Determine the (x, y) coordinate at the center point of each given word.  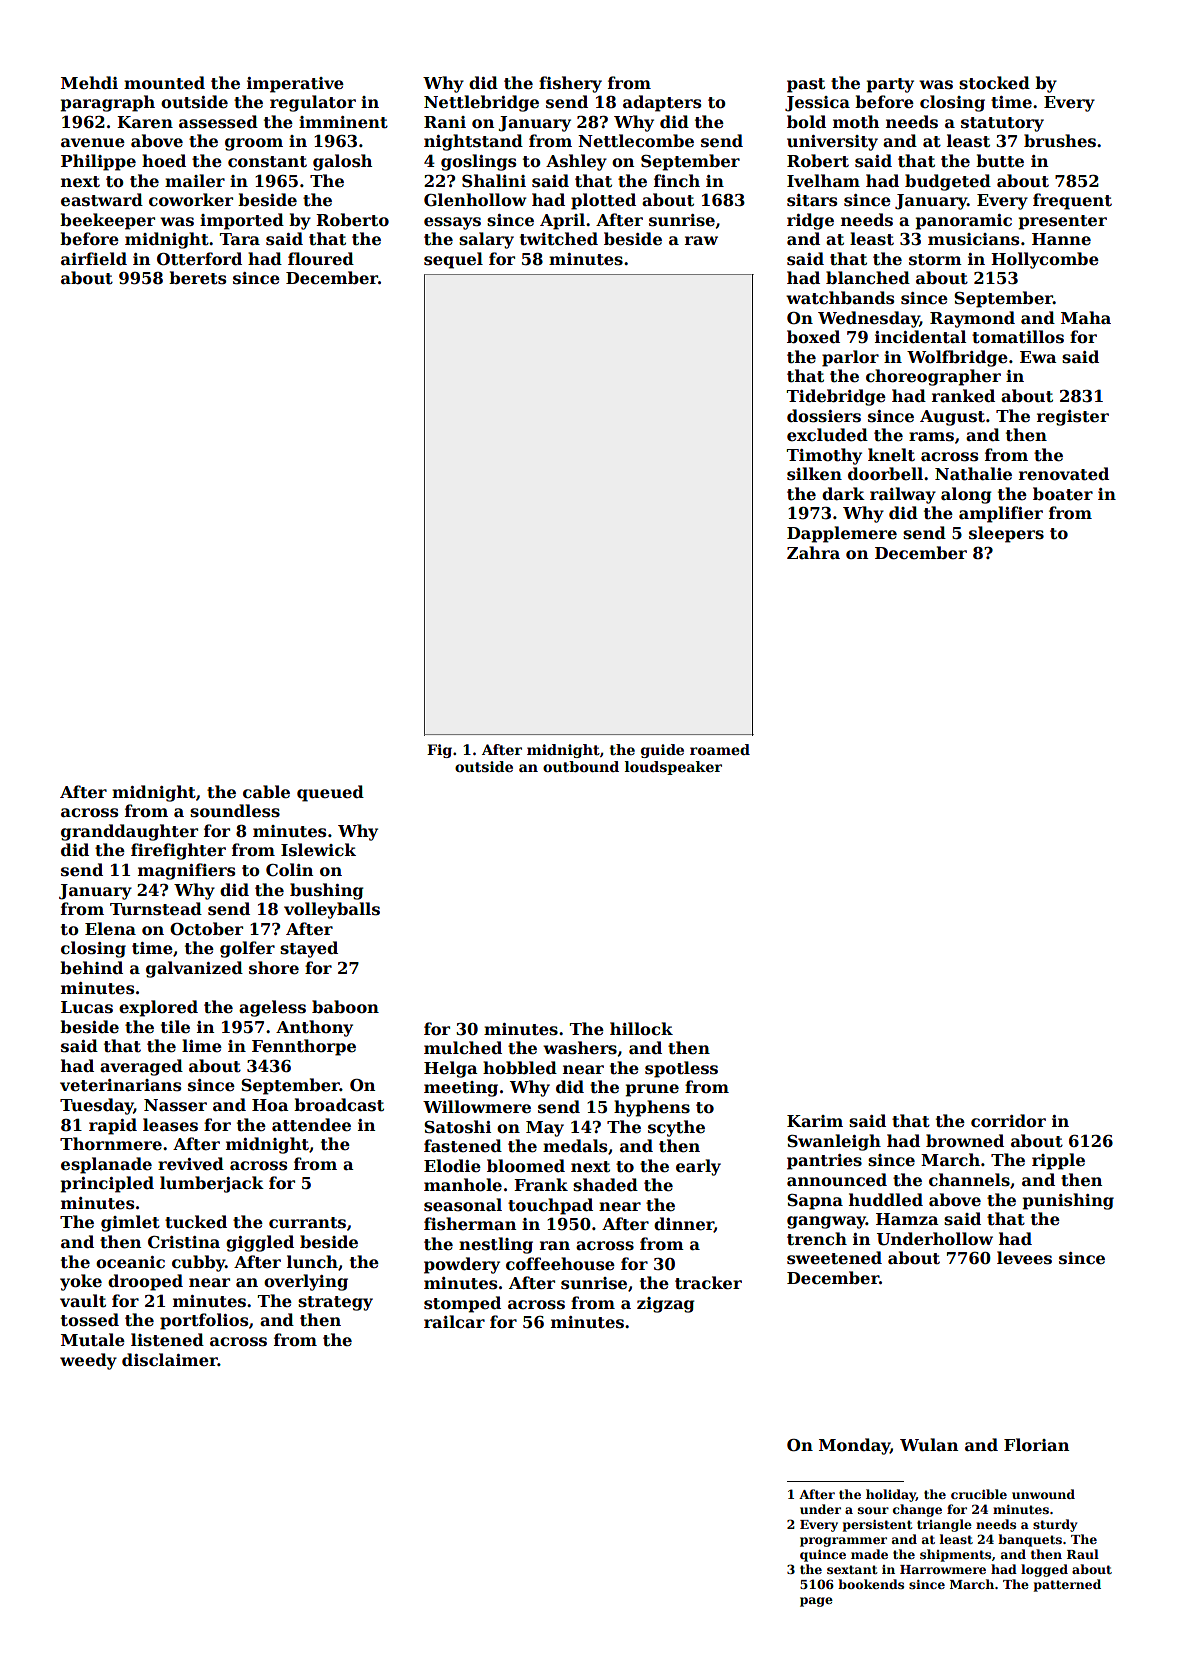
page (816, 1602)
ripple (1058, 1161)
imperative (295, 85)
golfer (247, 949)
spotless (681, 1069)
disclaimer (170, 1360)
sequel (453, 260)
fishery (570, 84)
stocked (994, 83)
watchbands (840, 298)
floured (321, 259)
